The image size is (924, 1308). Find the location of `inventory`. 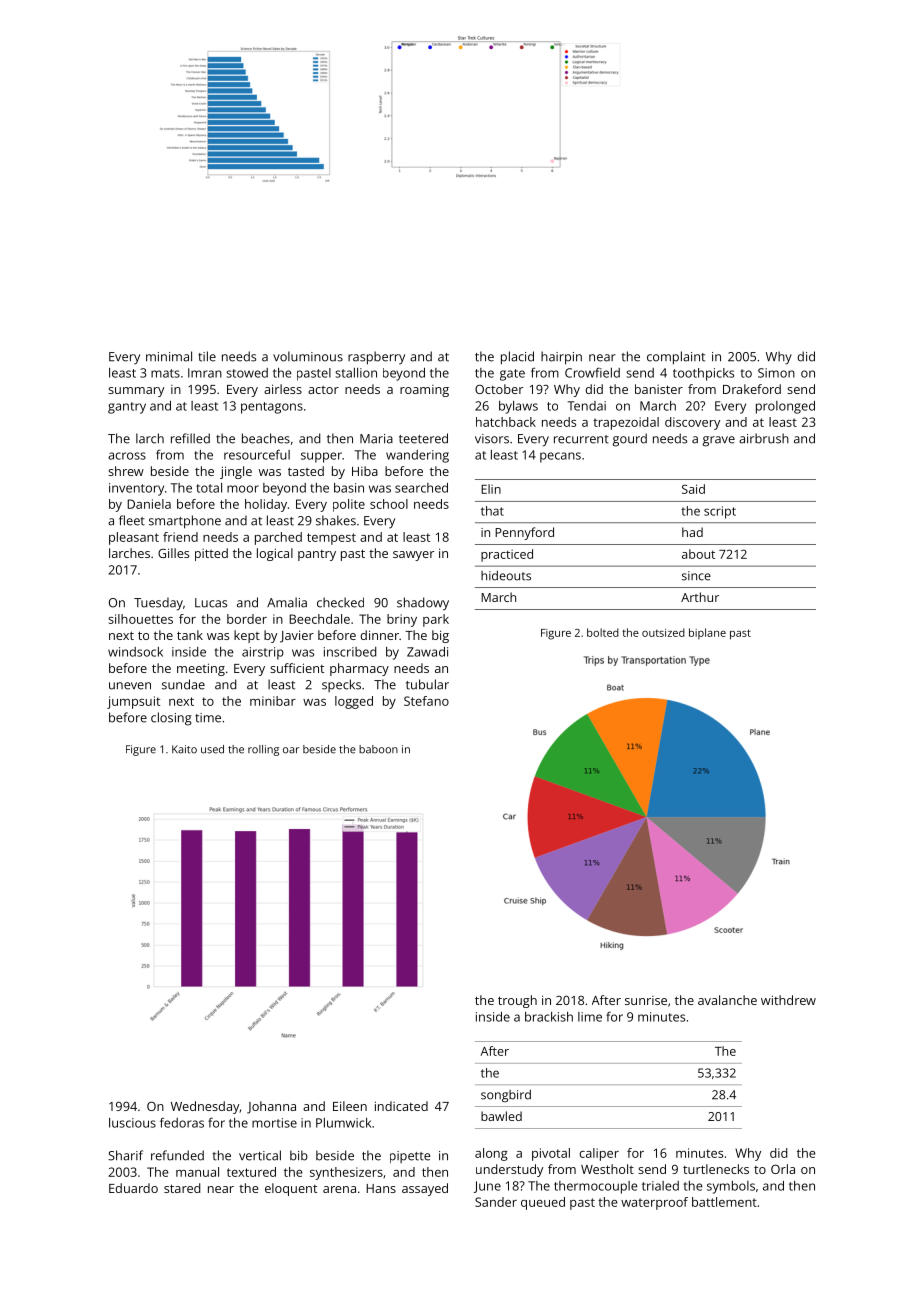

inventory is located at coordinates (136, 489).
